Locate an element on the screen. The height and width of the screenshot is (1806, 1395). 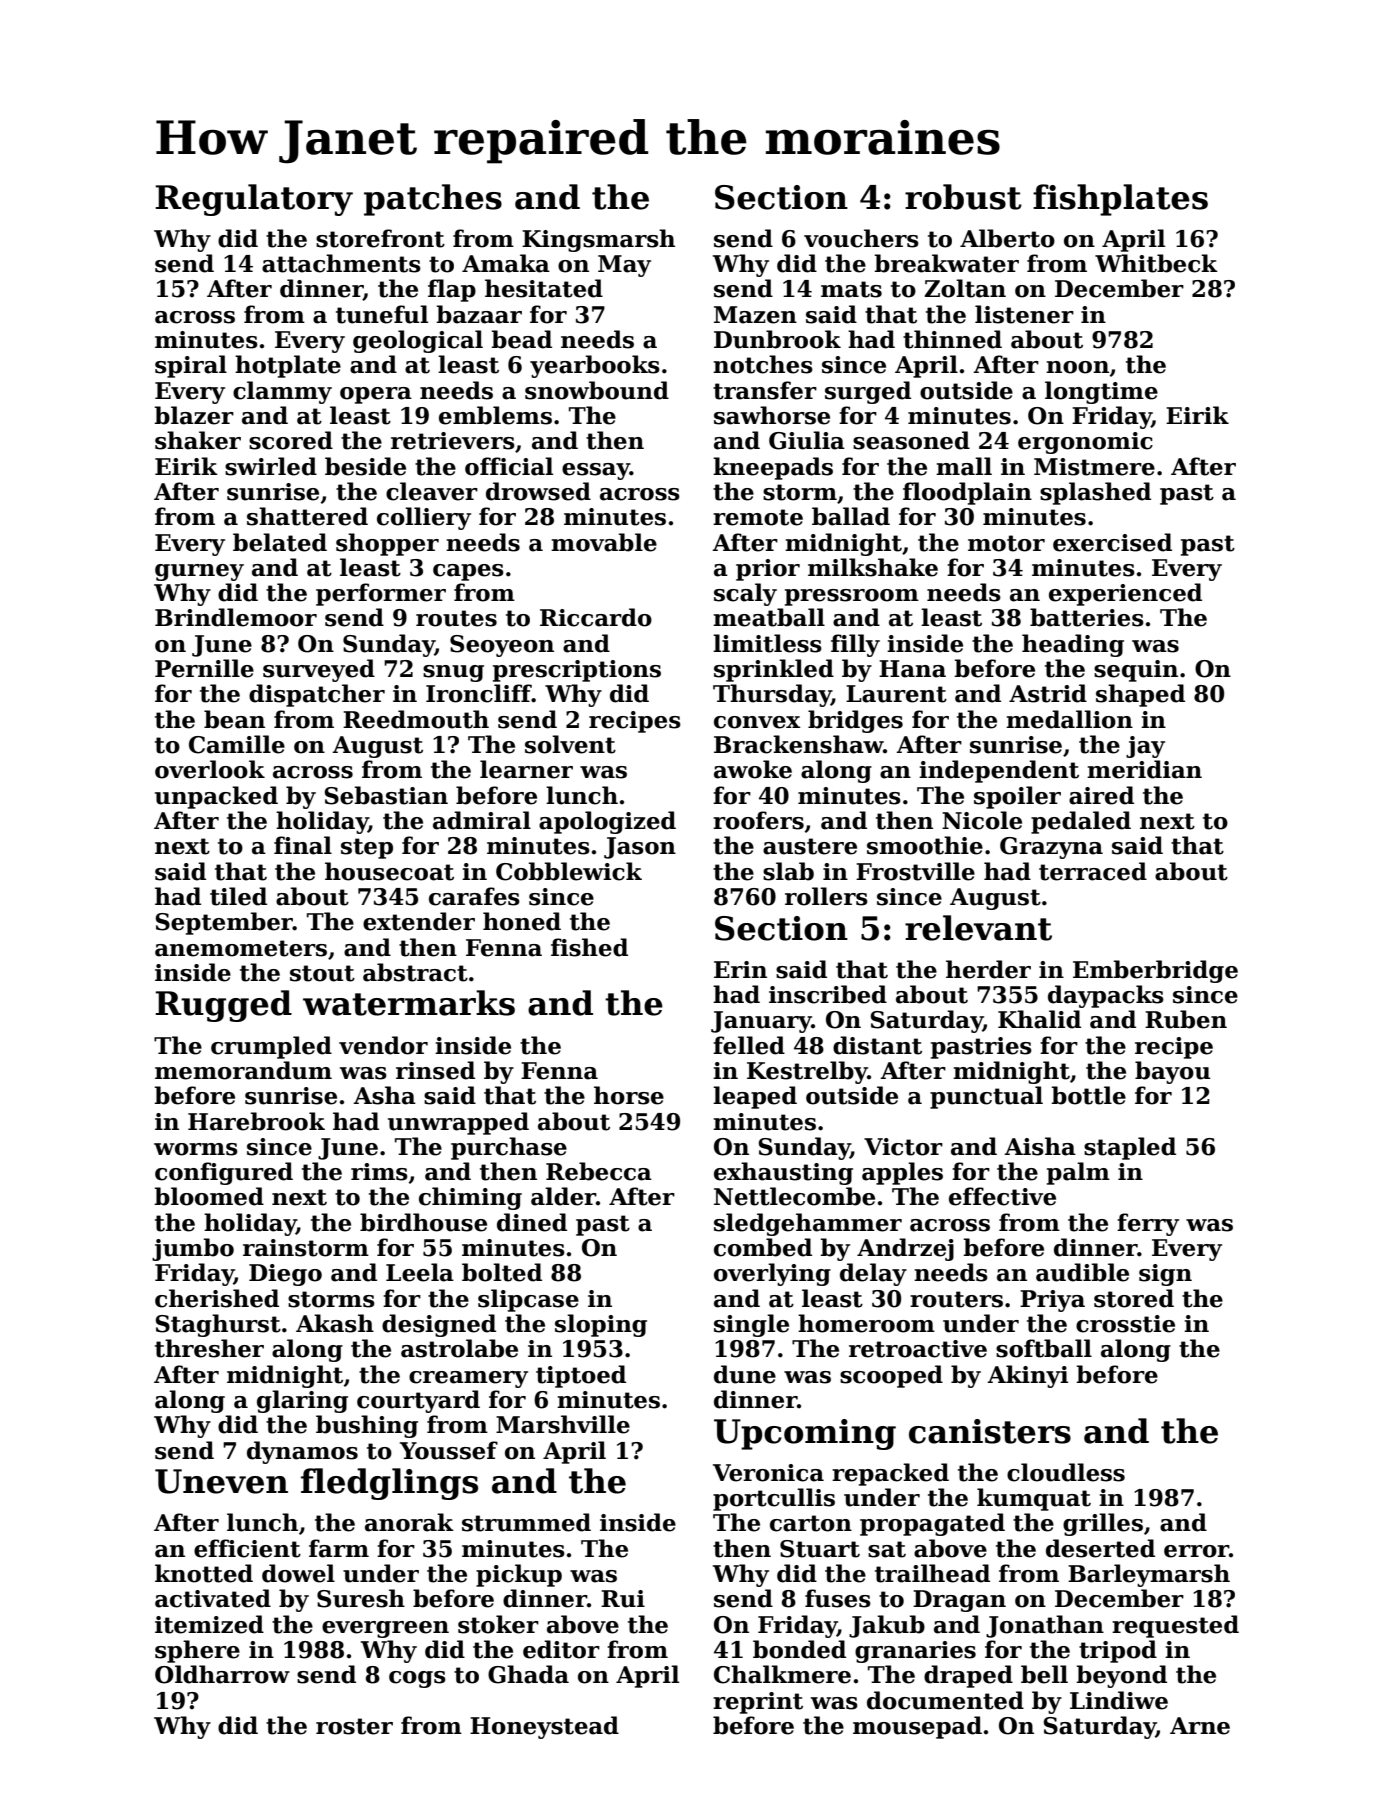
patches is located at coordinates (433, 200).
